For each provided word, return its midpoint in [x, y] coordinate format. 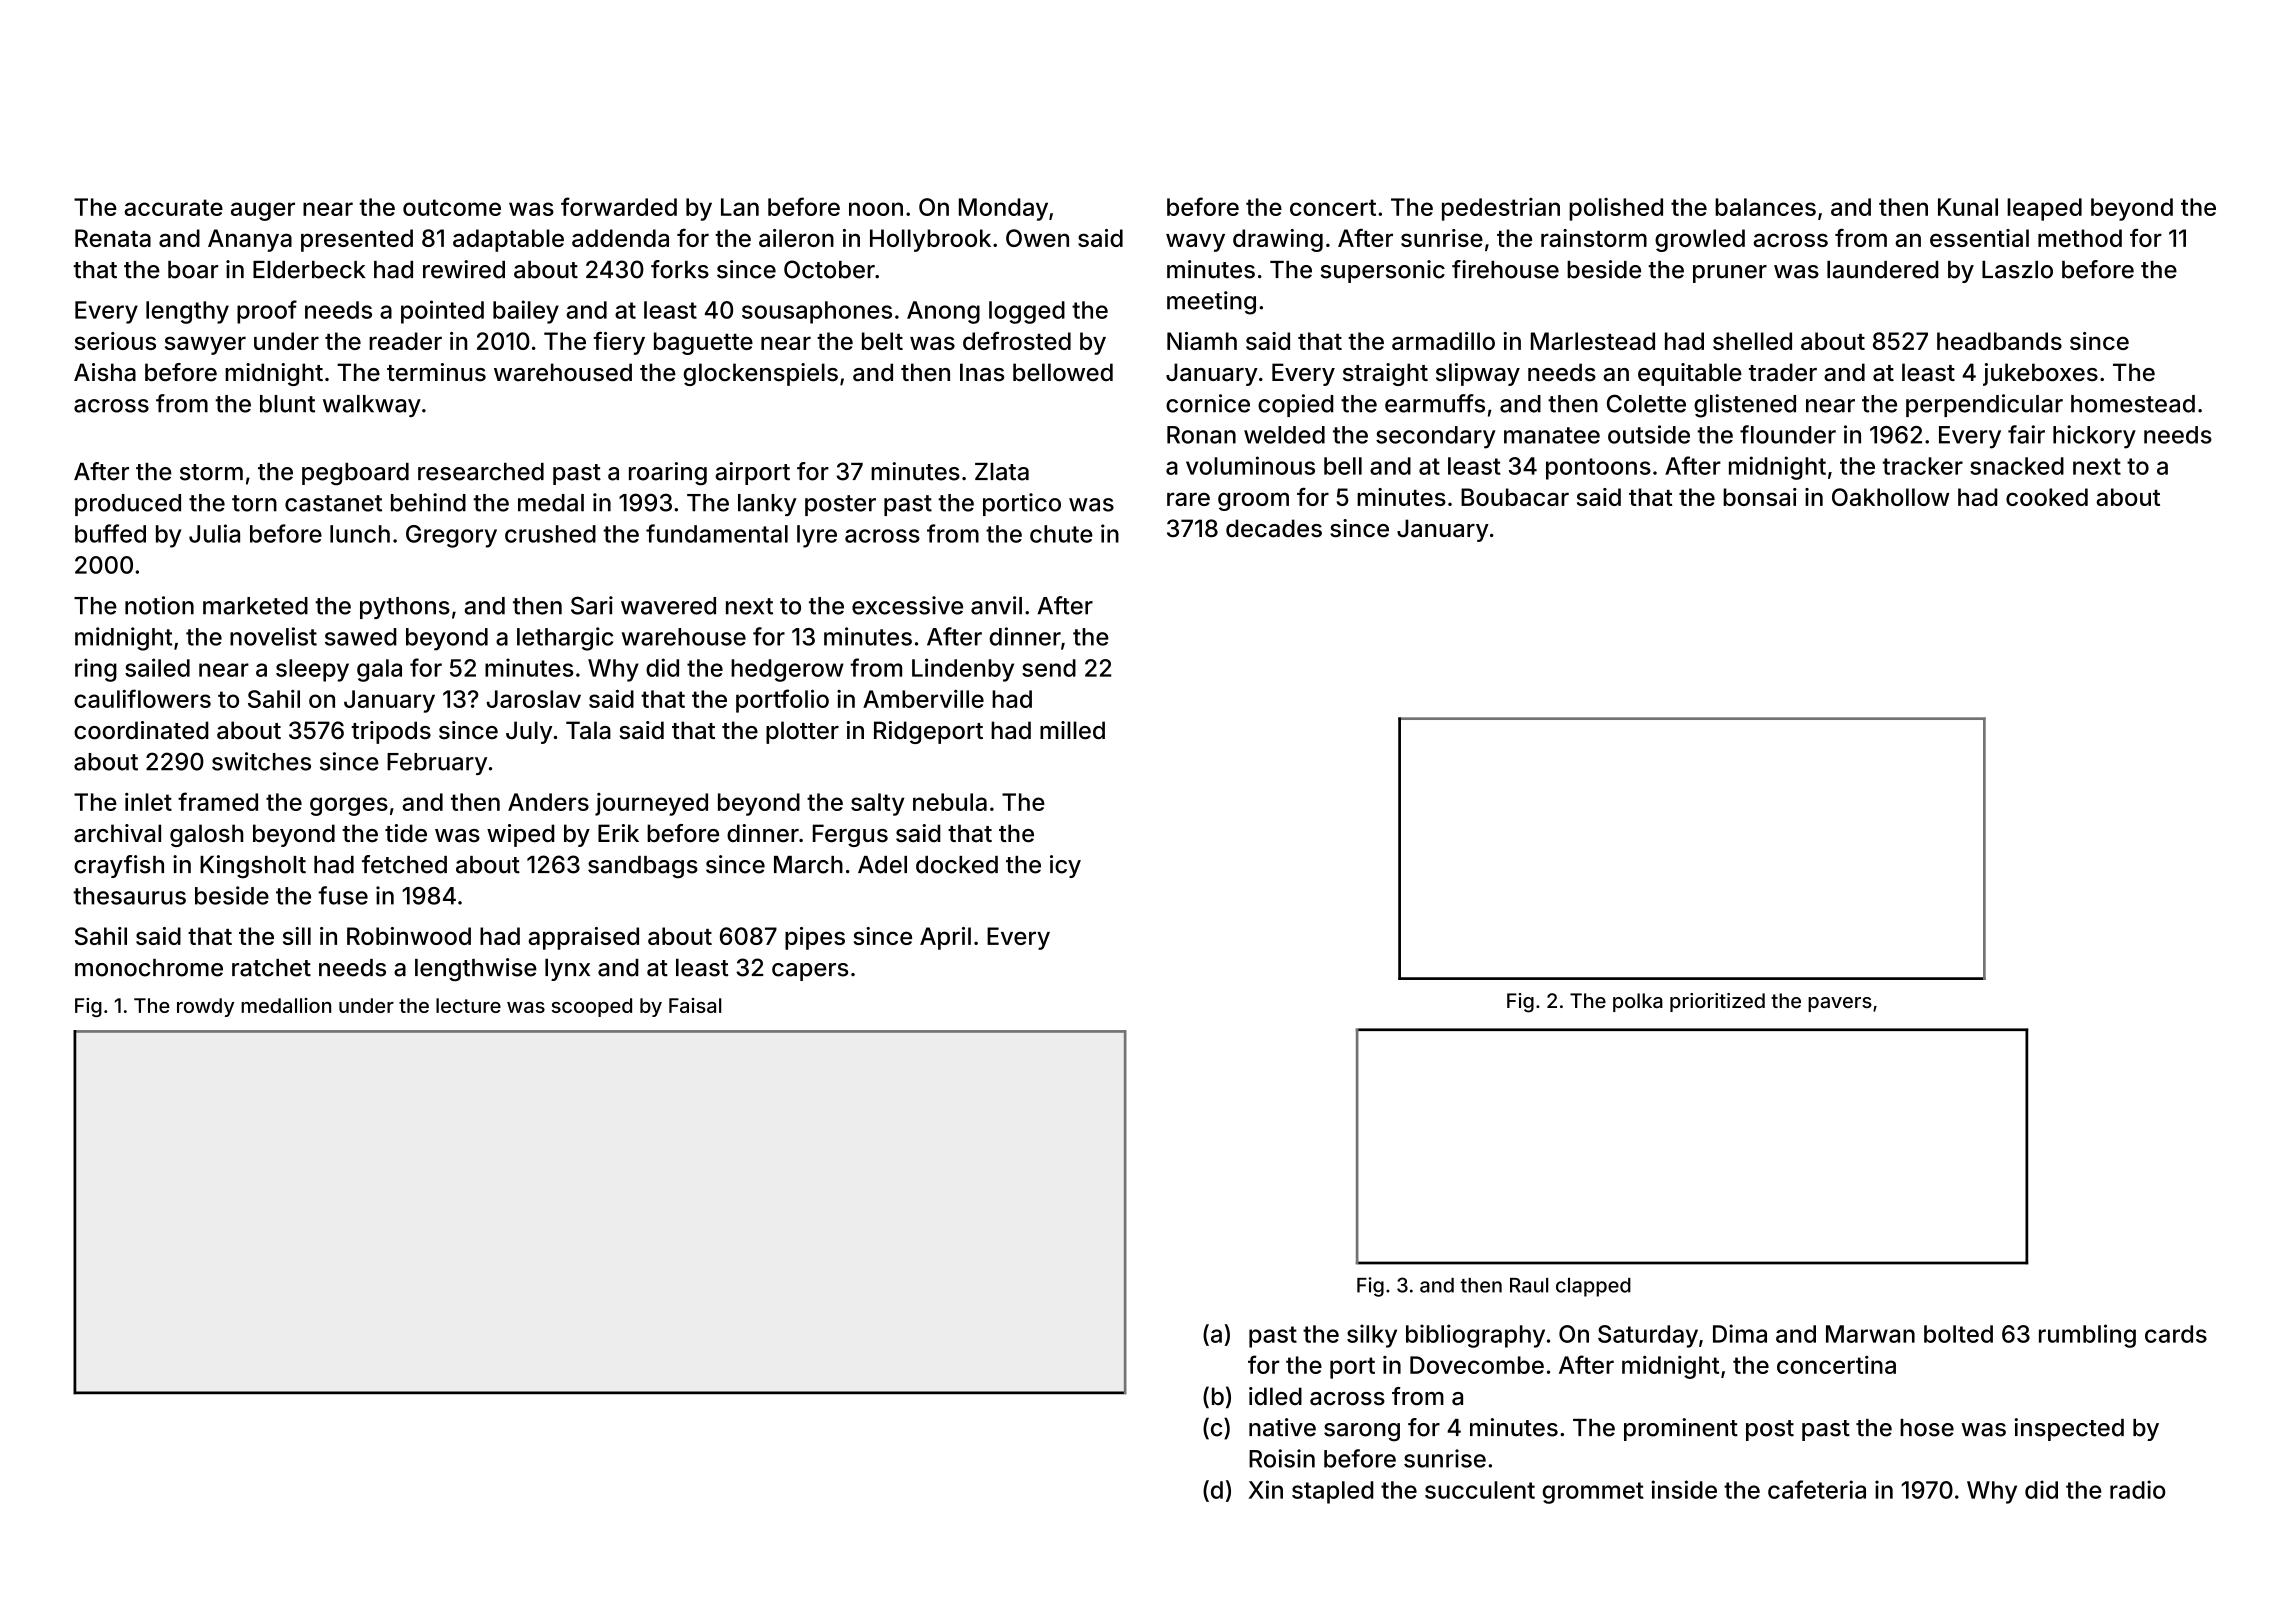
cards [2176, 1334]
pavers [1840, 1004]
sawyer [205, 345]
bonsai [1760, 497]
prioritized [1717, 1002]
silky [1372, 1336]
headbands [1999, 341]
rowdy [205, 1007]
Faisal [695, 1005]
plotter [802, 732]
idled [1275, 1396]
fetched [404, 864]
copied [1296, 405]
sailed [157, 667]
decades [1274, 528]
